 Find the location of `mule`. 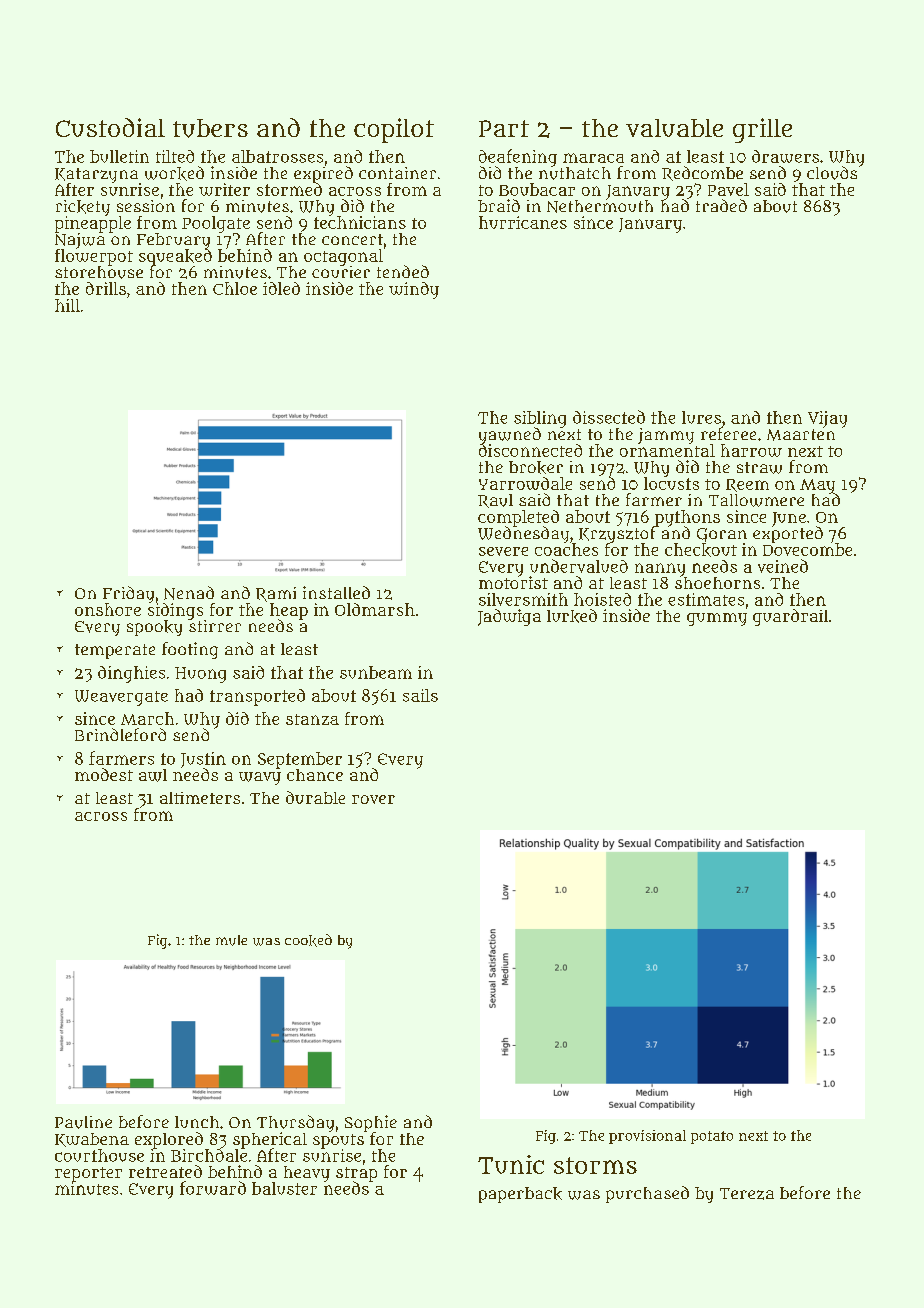

mule is located at coordinates (231, 940).
